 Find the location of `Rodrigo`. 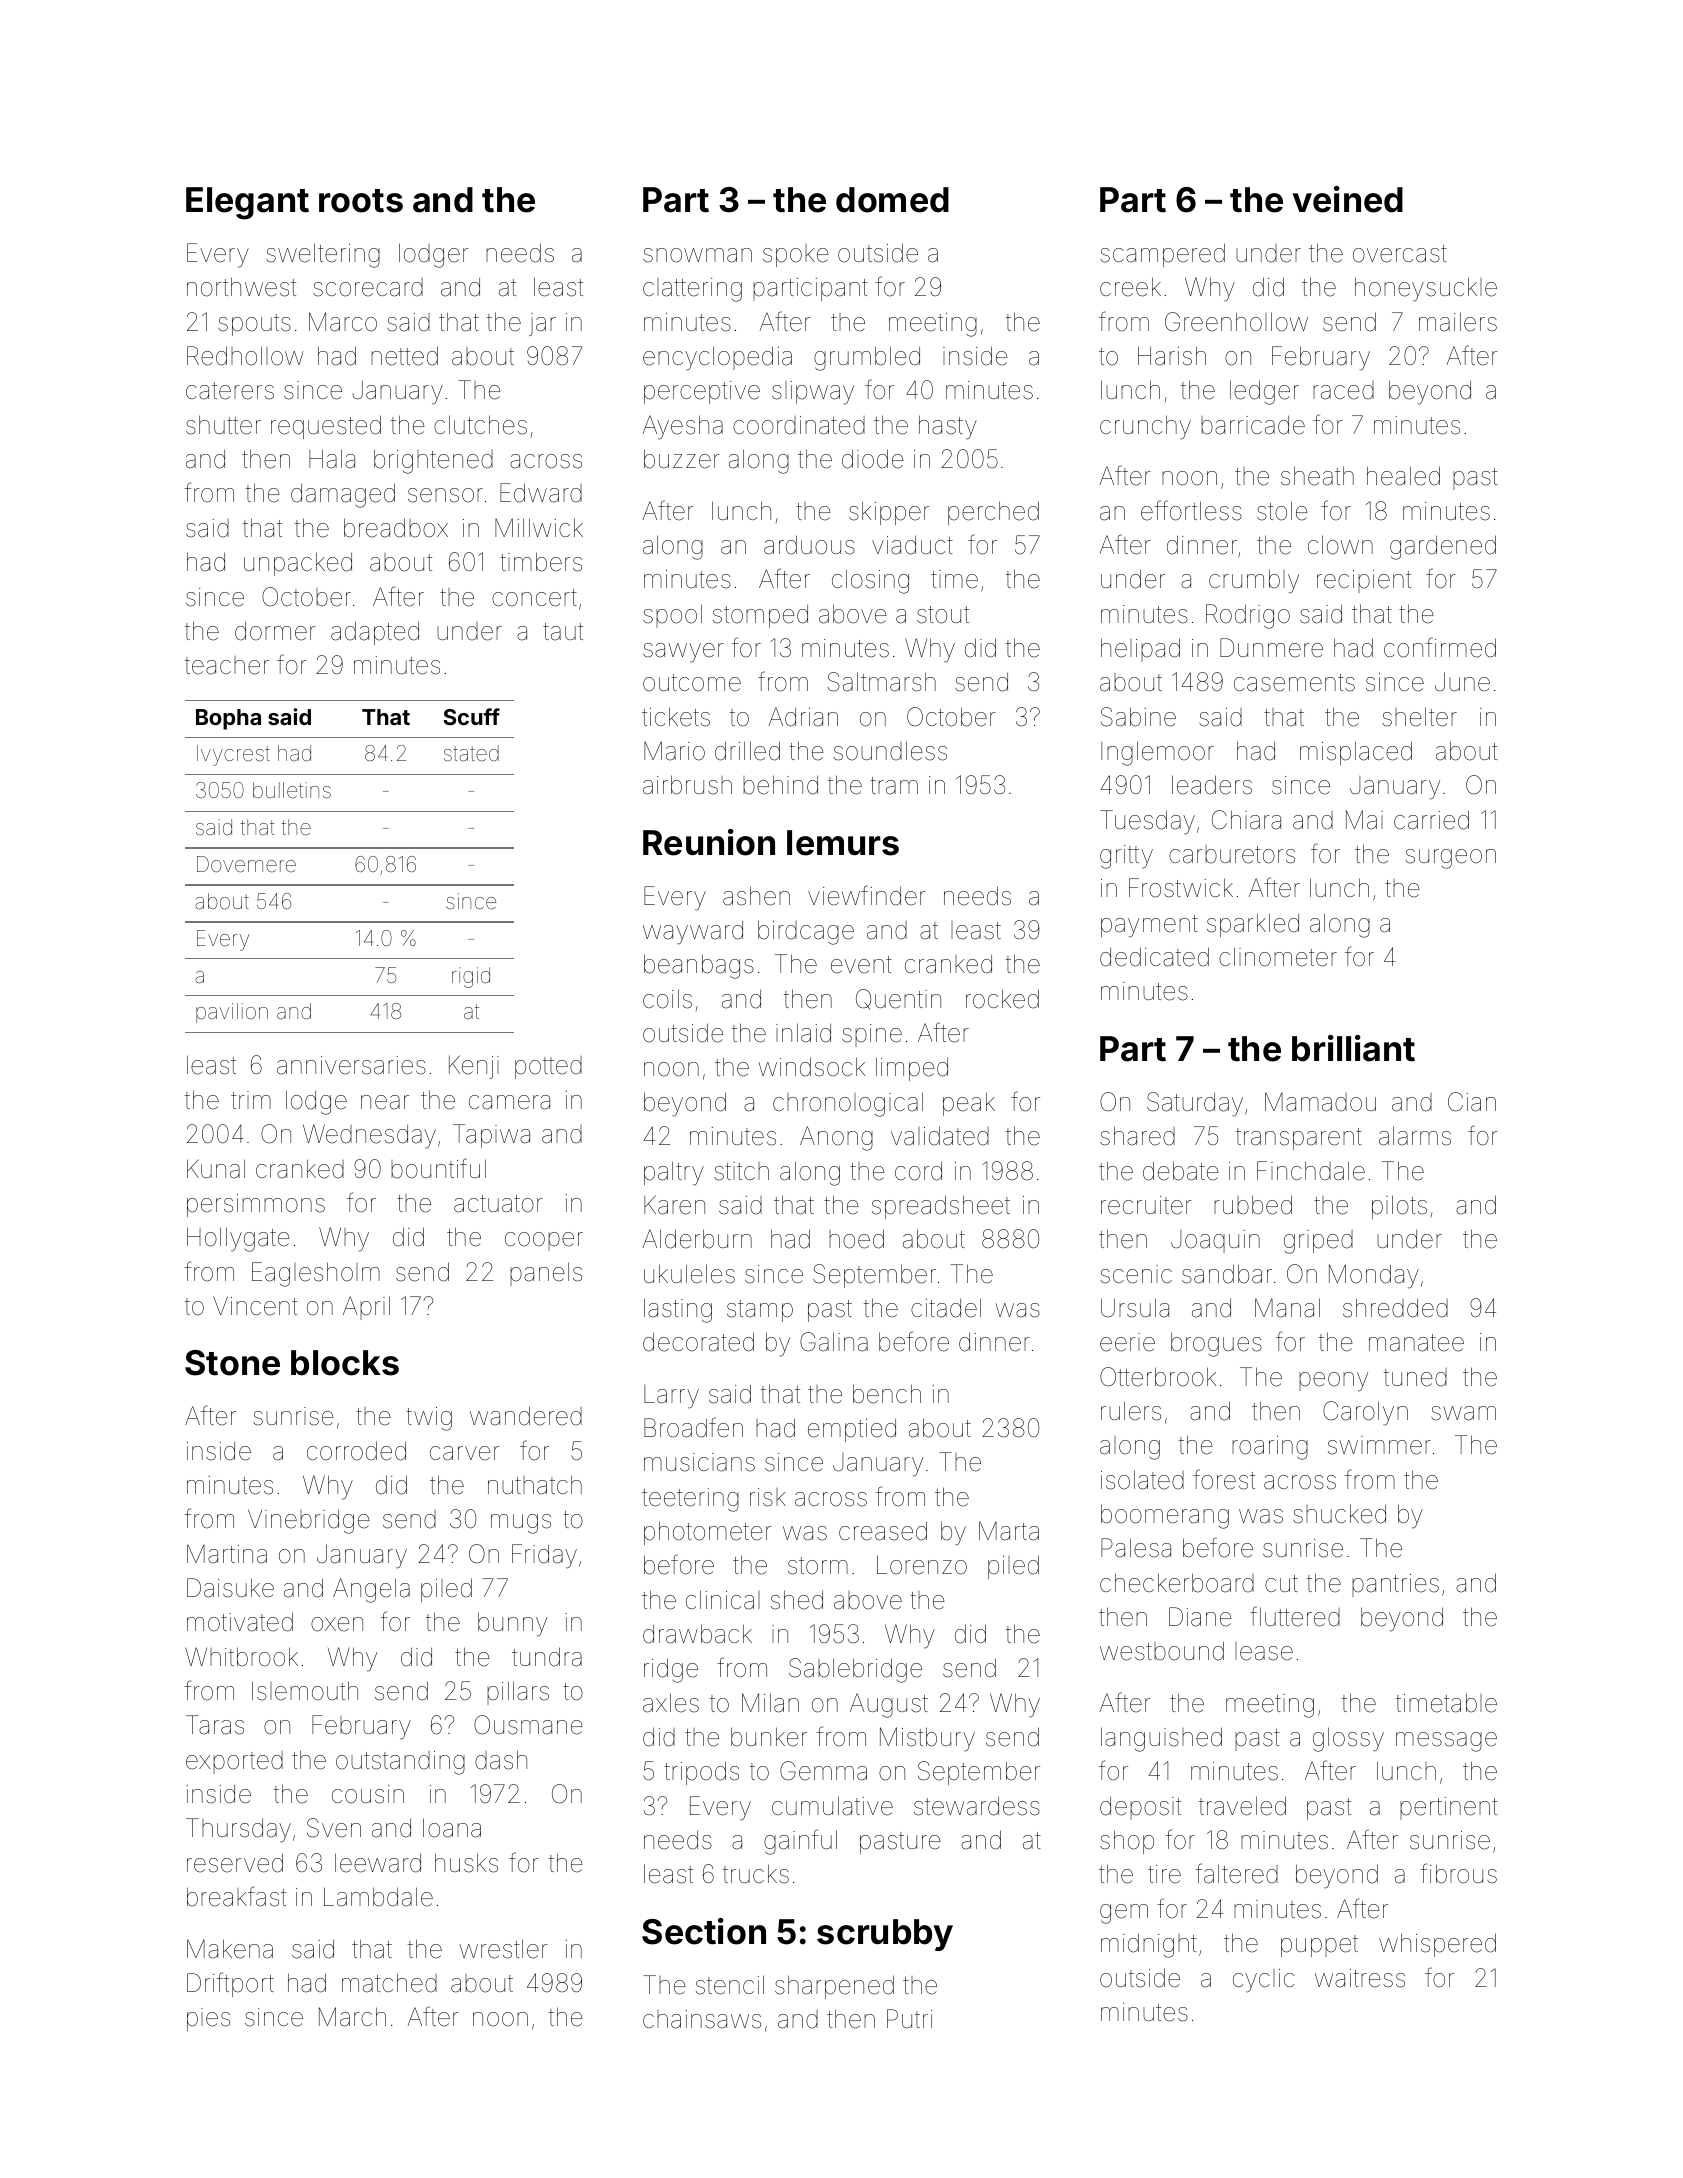

Rodrigo is located at coordinates (1248, 616).
